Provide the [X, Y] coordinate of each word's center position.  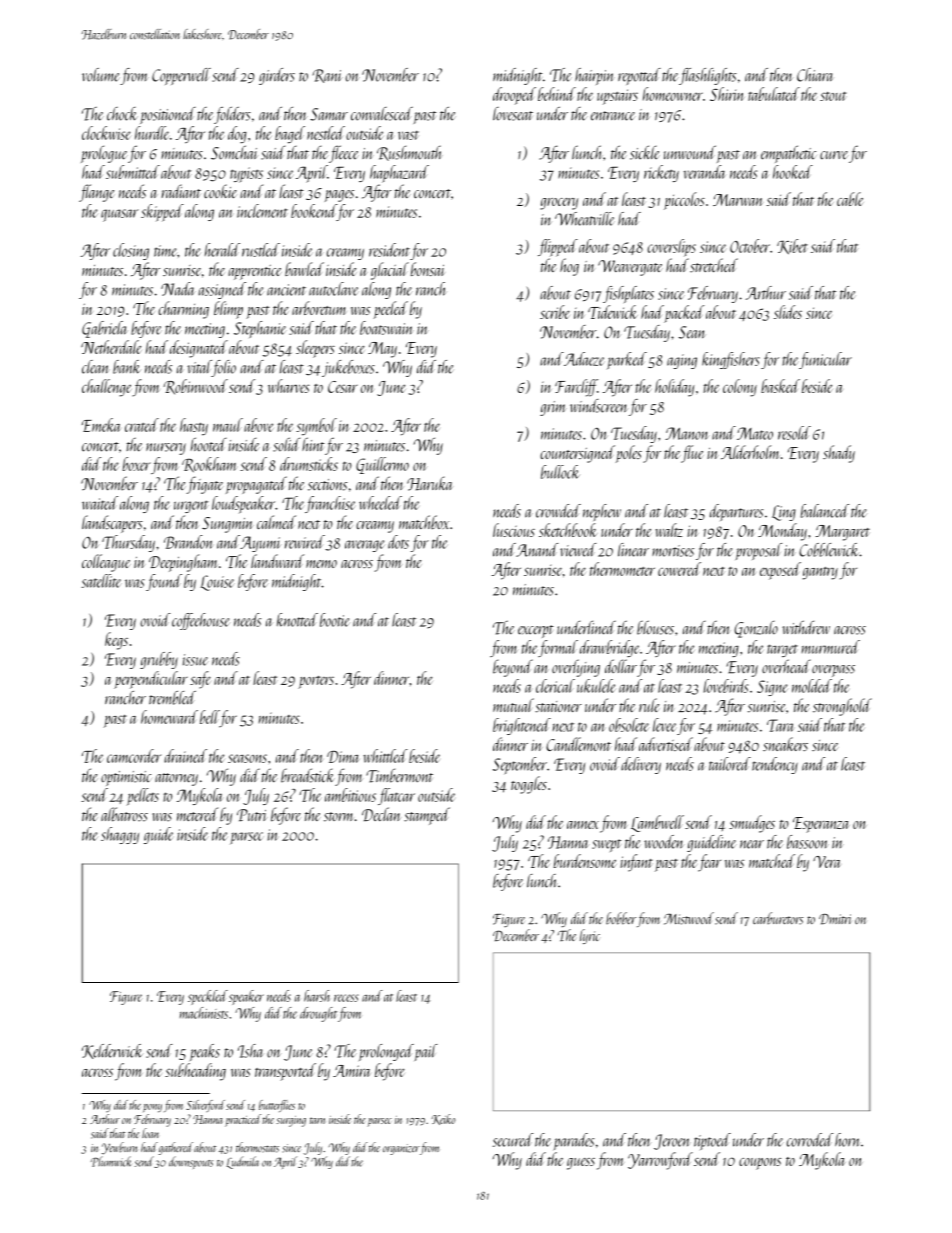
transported [285, 1072]
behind [557, 94]
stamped [427, 816]
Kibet [792, 247]
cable [850, 199]
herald [222, 250]
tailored [730, 764]
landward [277, 561]
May [382, 350]
